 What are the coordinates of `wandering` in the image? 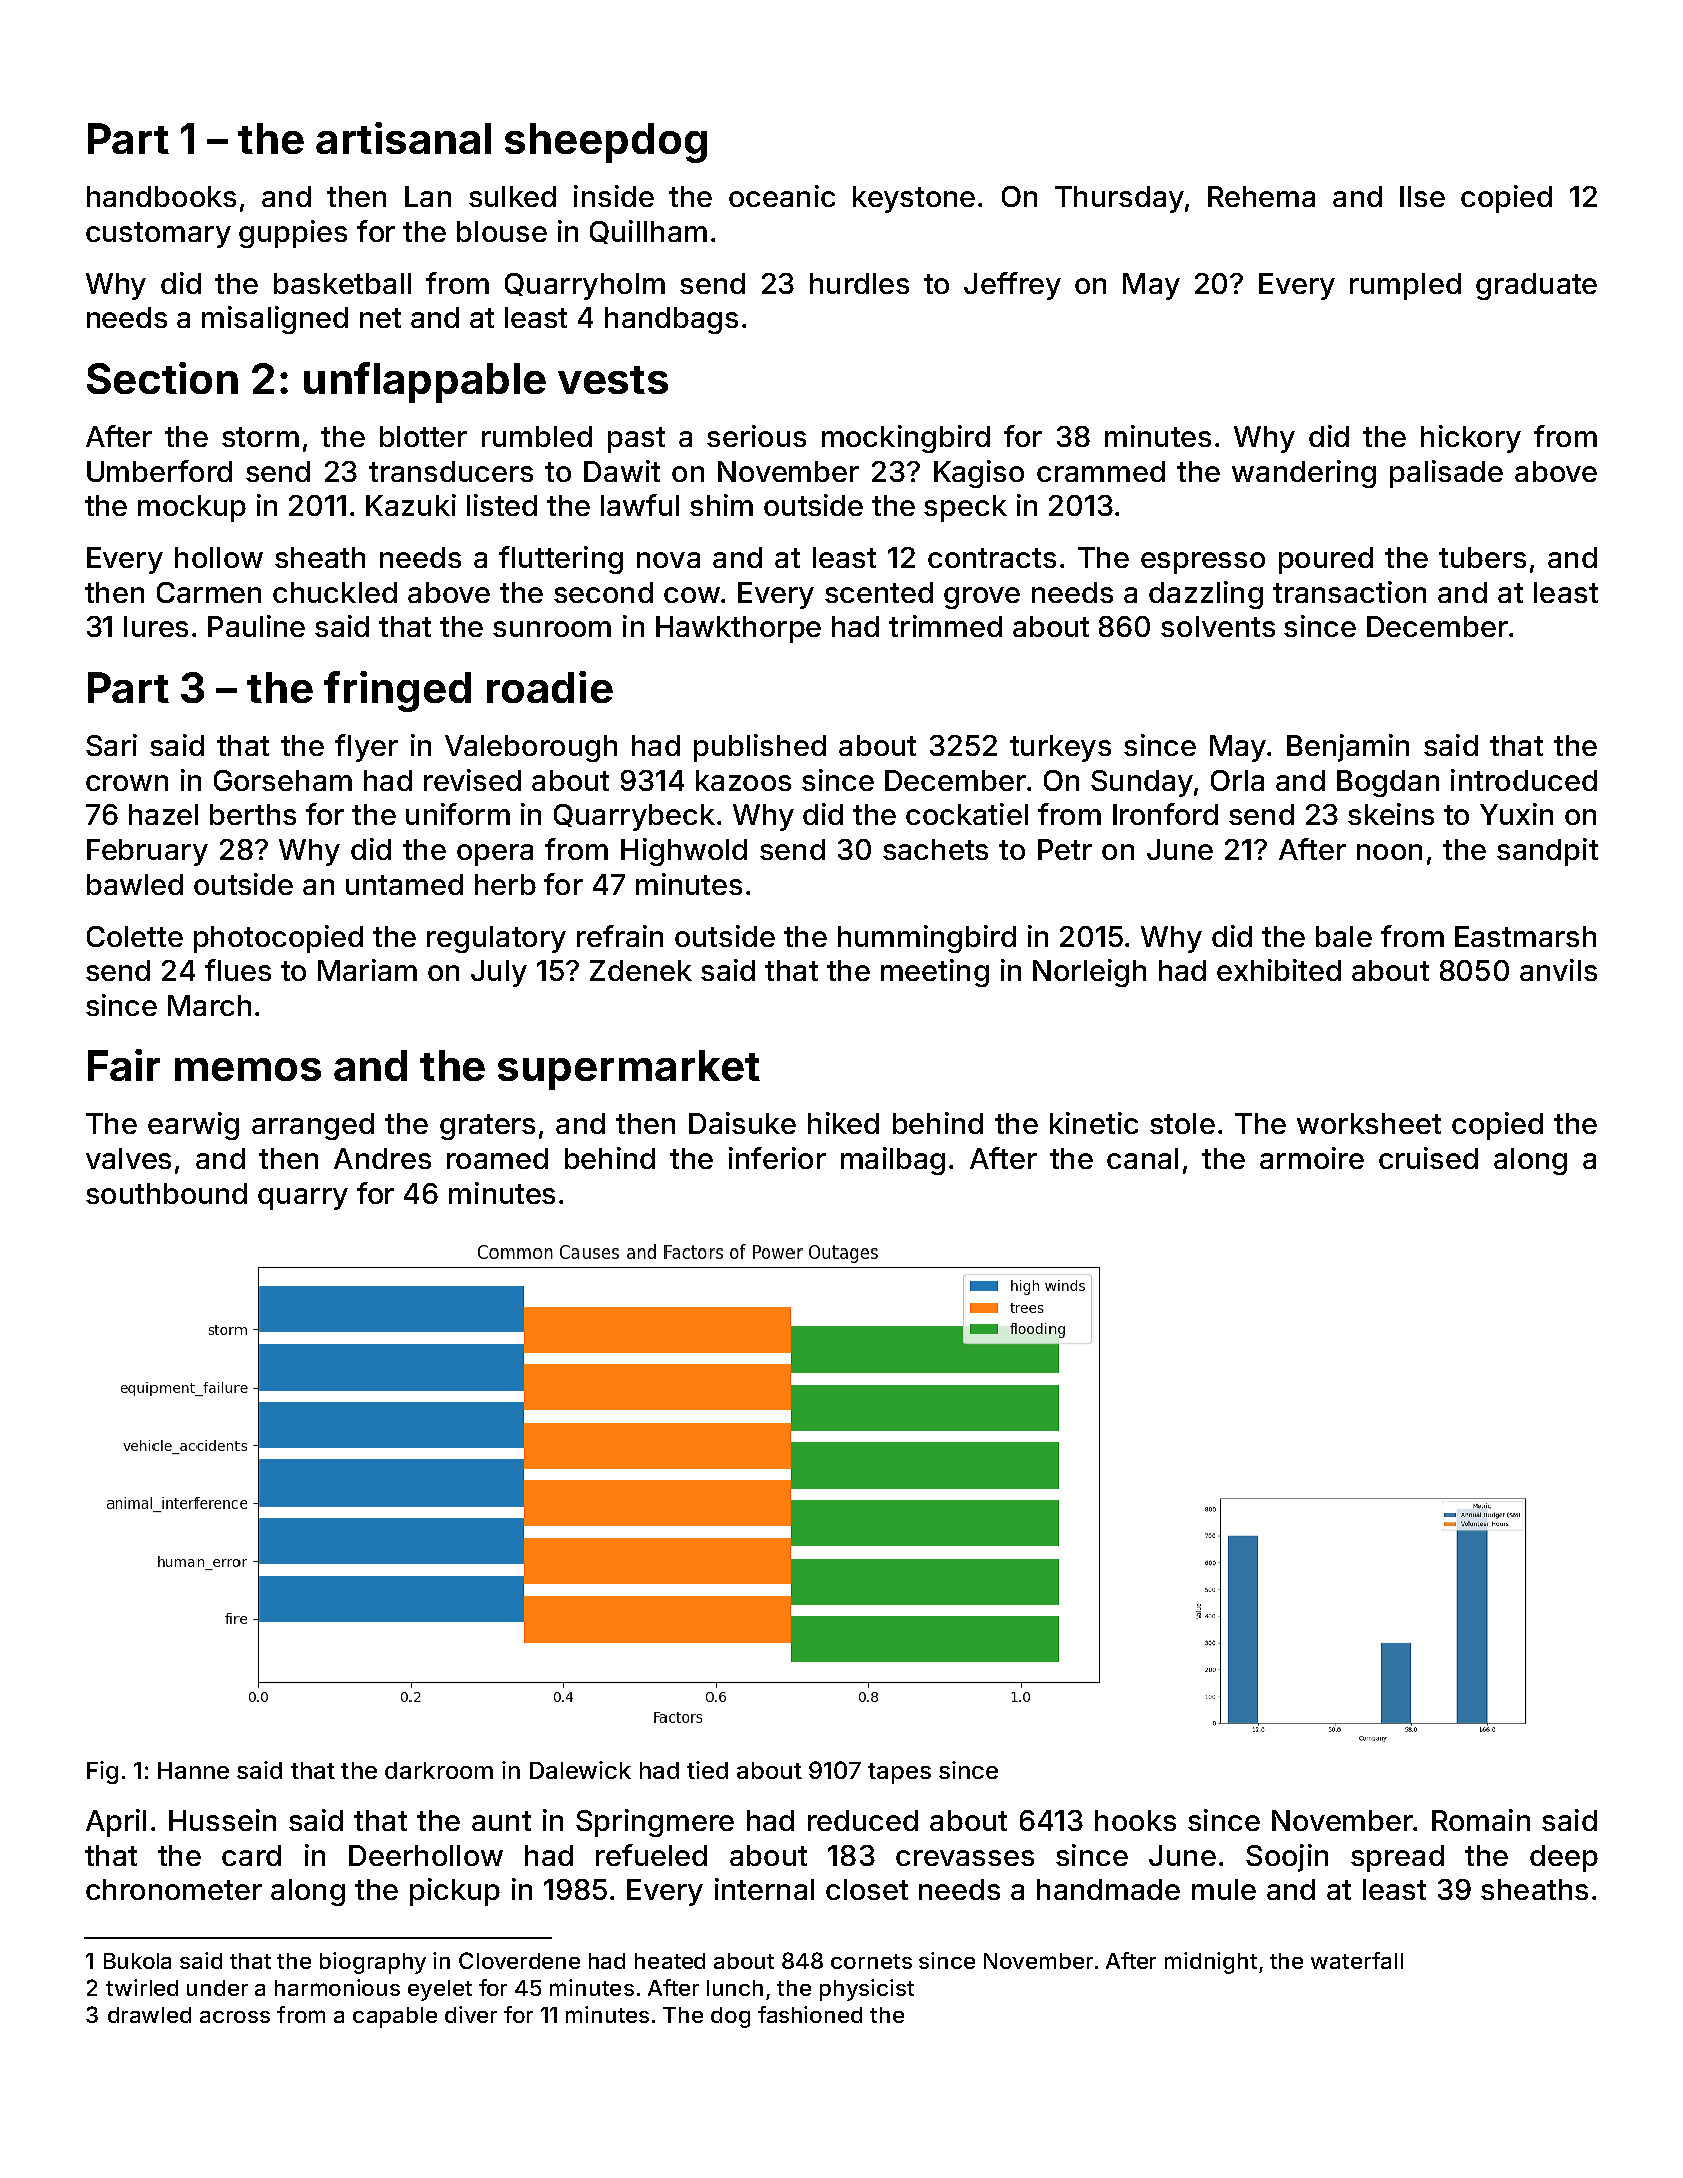 It's located at (1304, 474).
